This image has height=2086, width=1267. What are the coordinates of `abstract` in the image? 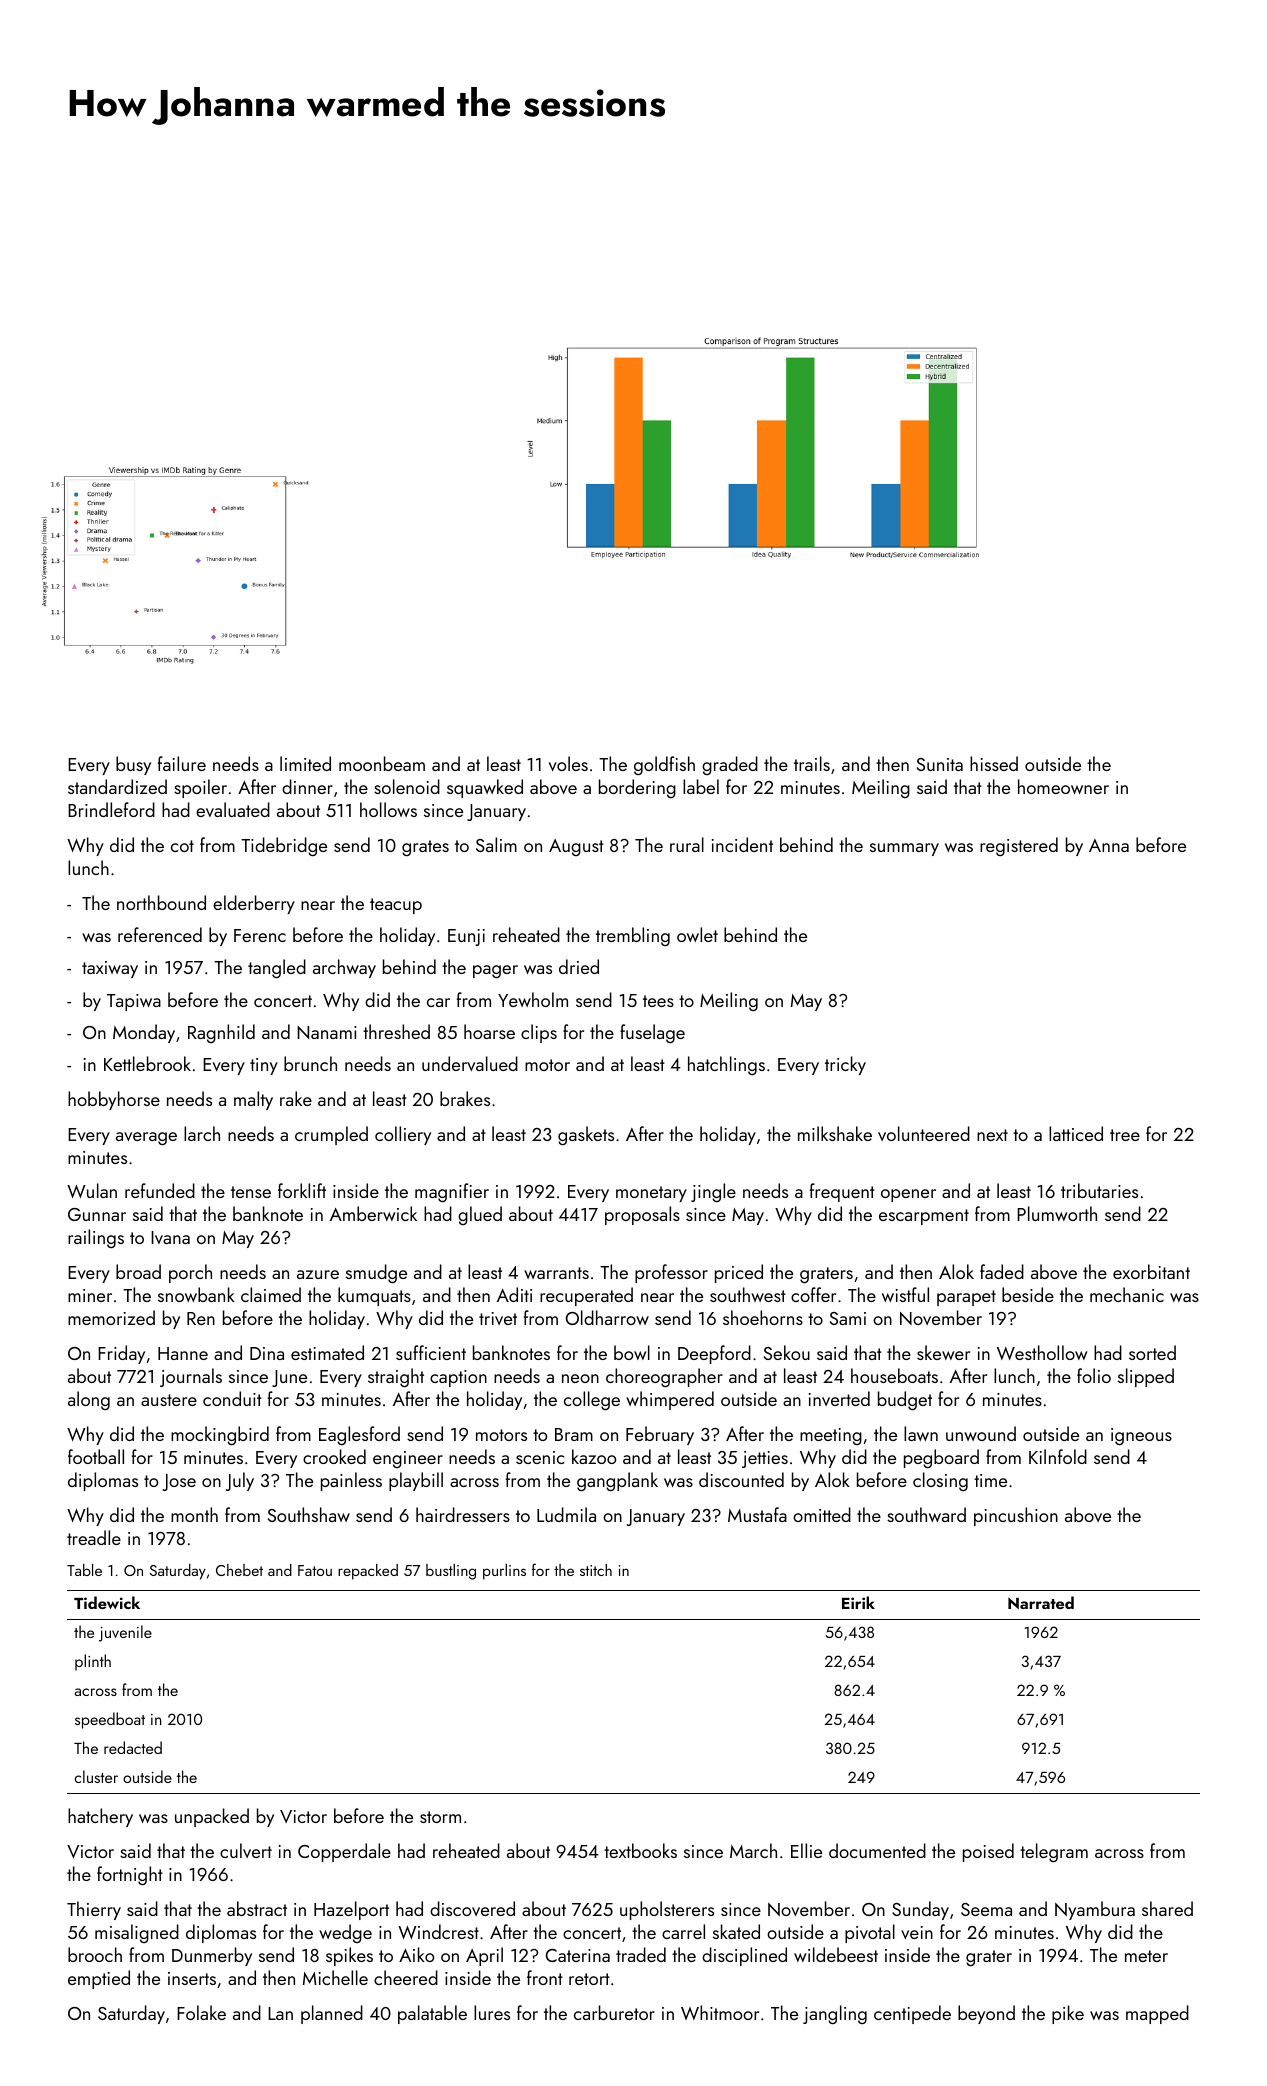 It's located at (257, 1908).
